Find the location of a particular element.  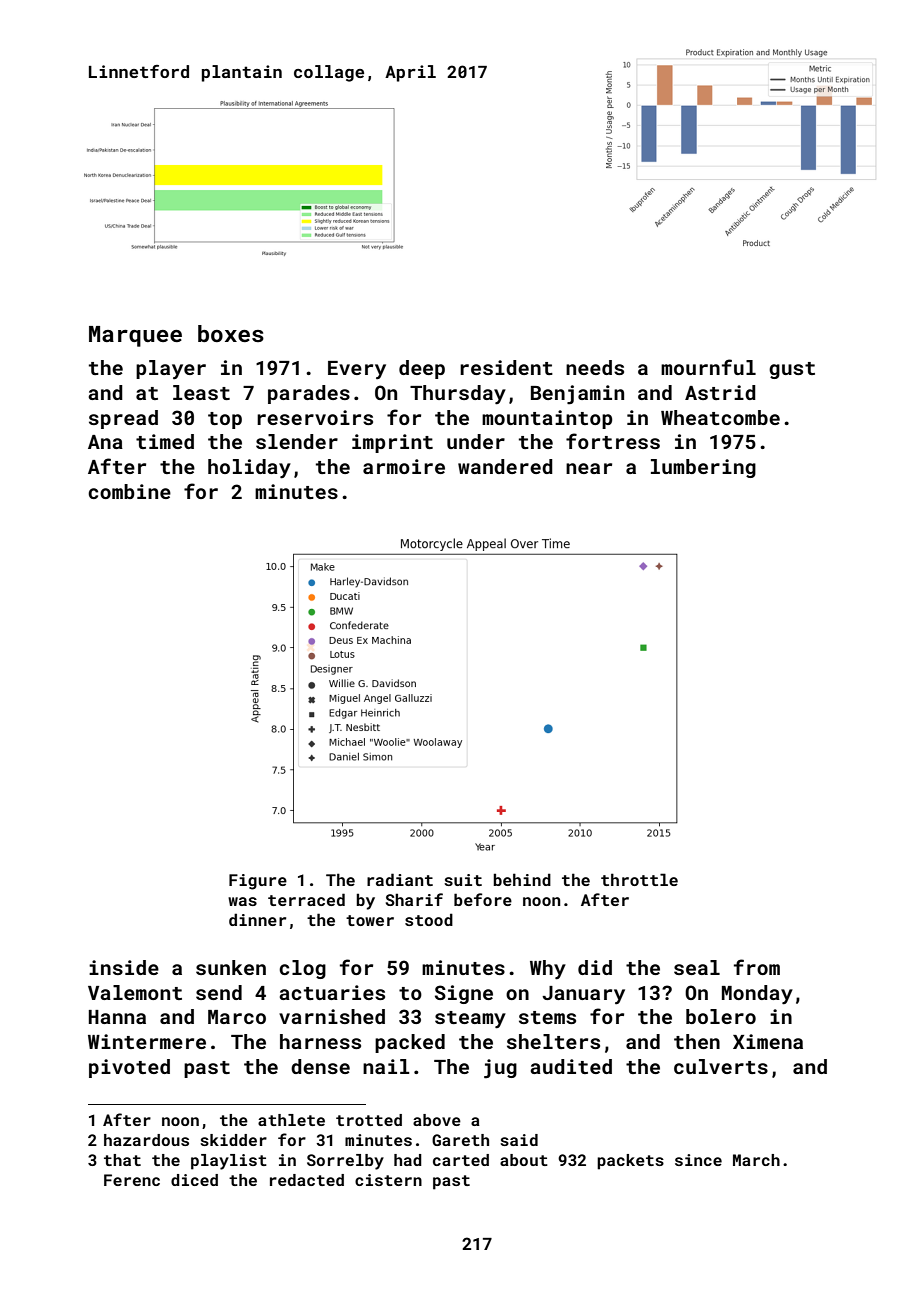

resident is located at coordinates (506, 367).
